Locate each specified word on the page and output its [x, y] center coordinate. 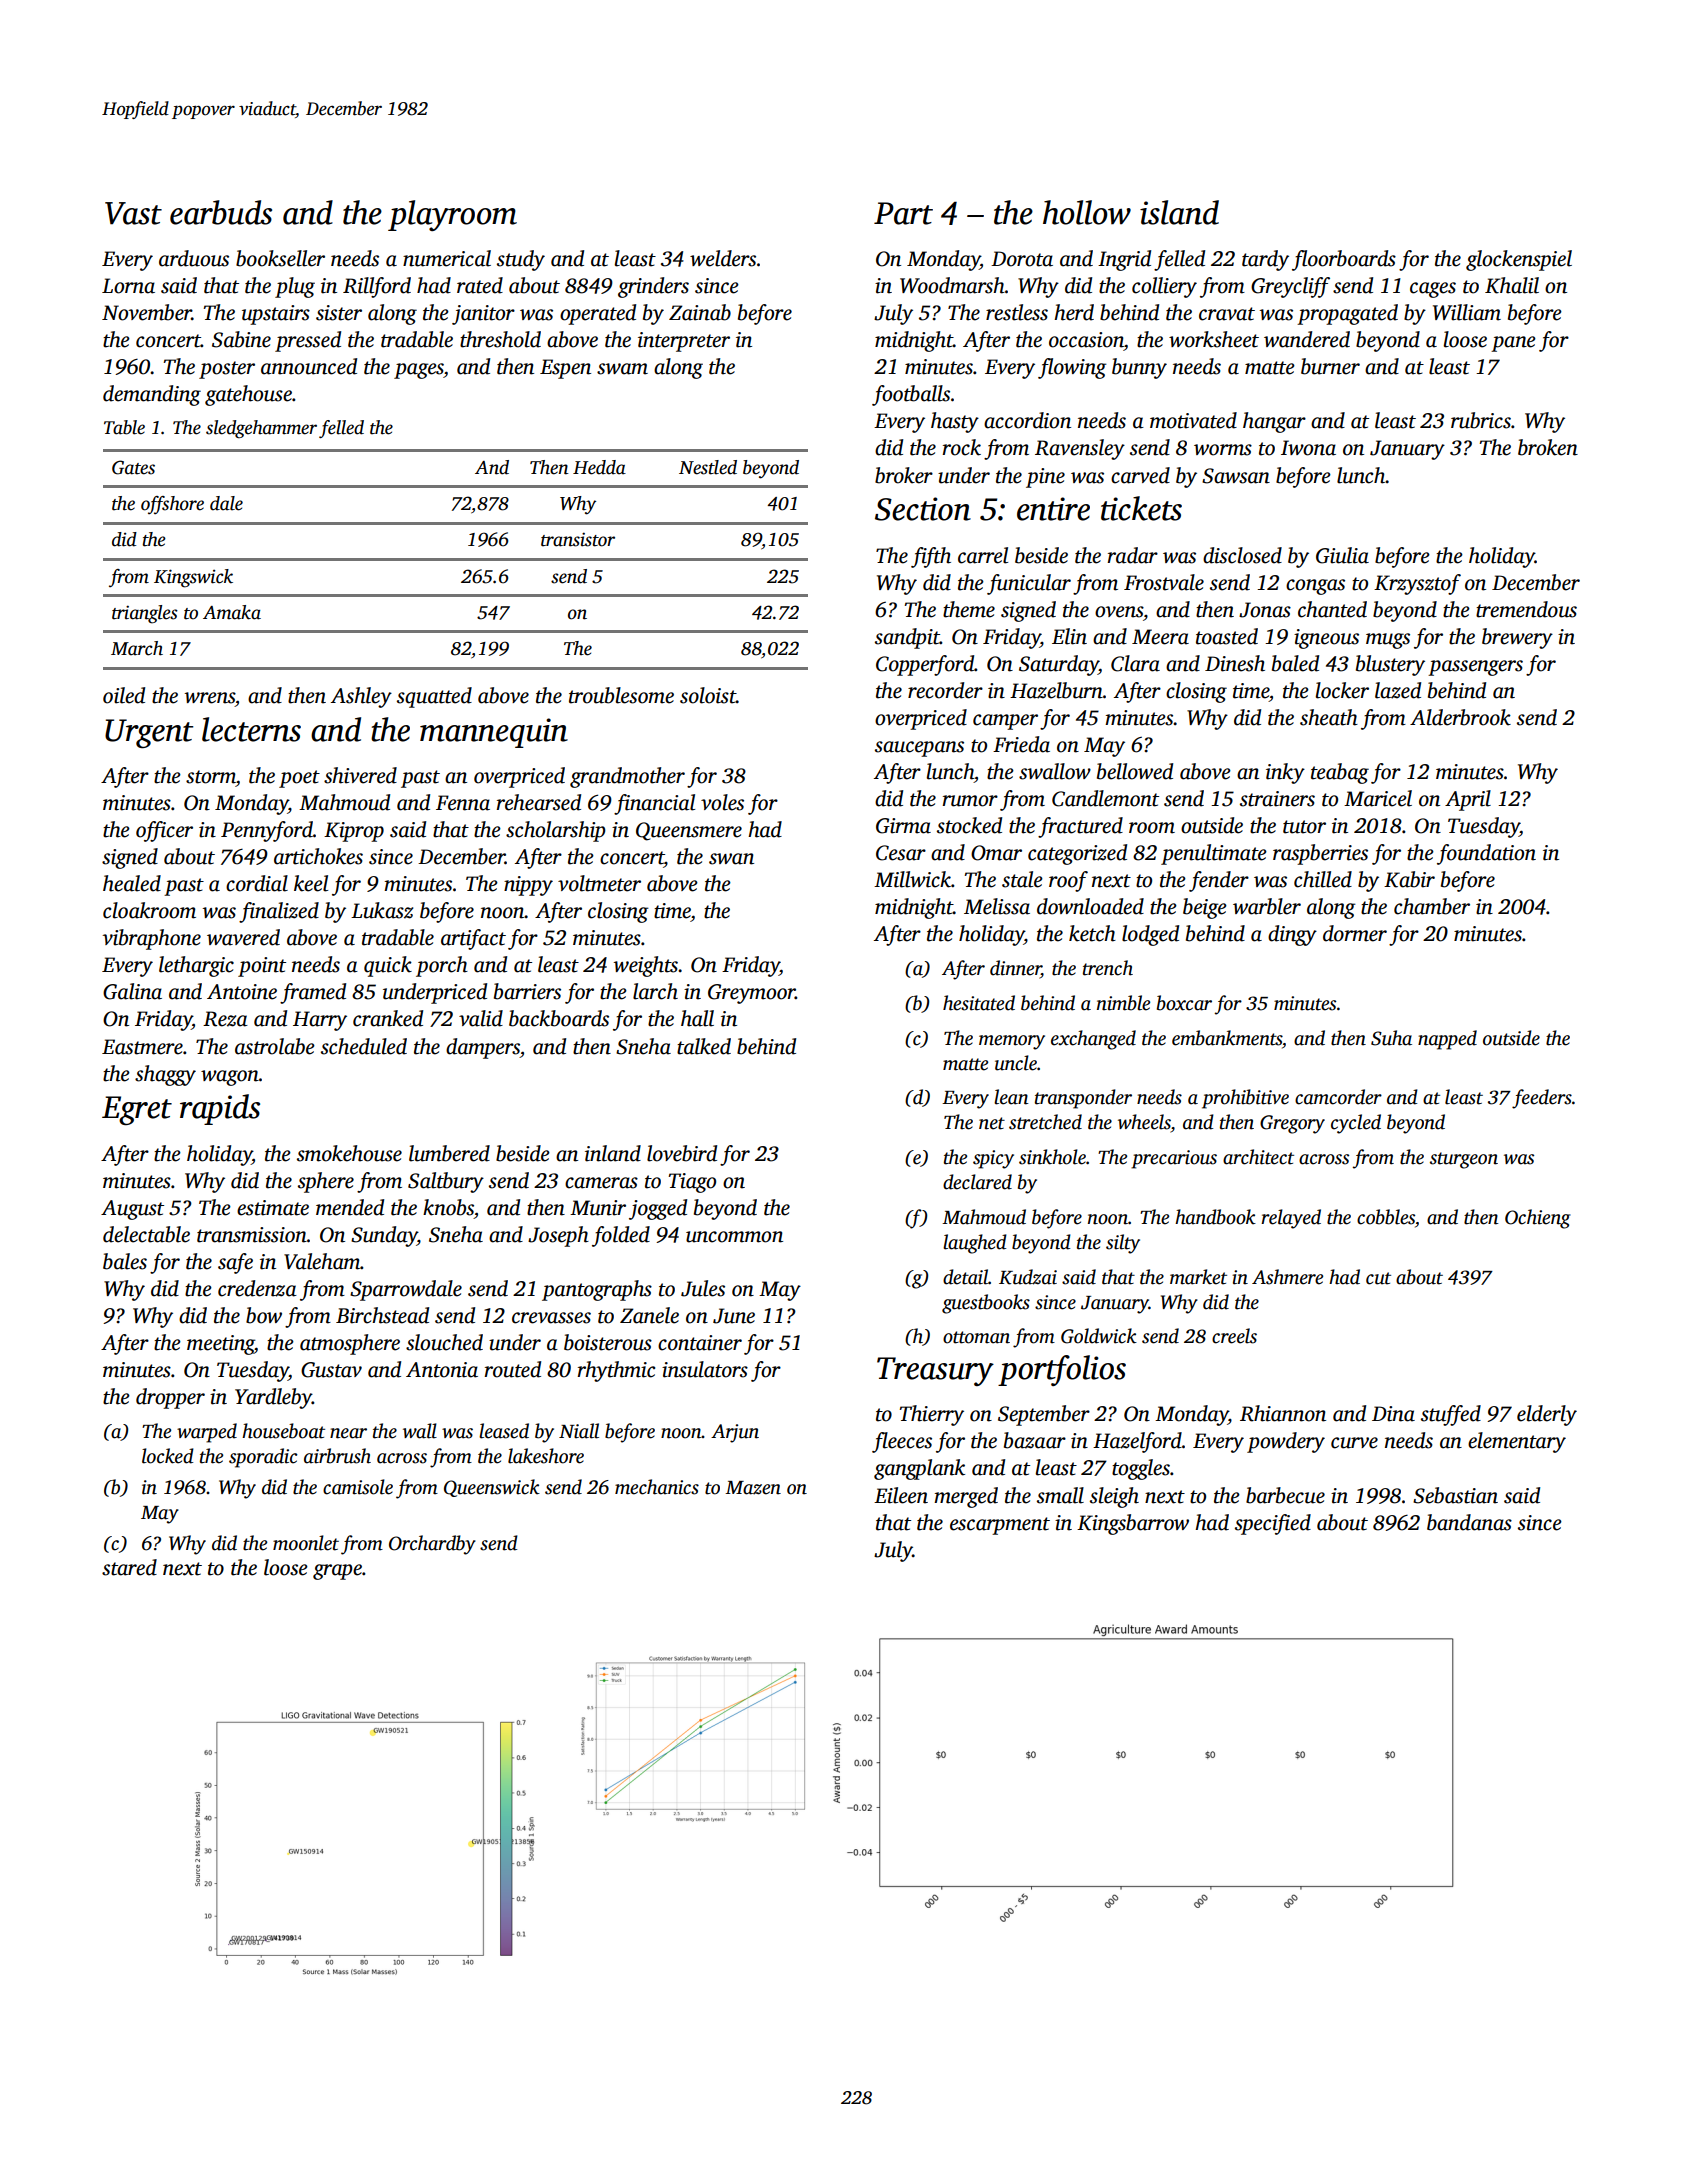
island [1179, 212]
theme [969, 609]
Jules [703, 1288]
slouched [444, 1342]
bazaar [1035, 1440]
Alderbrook [1460, 717]
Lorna [128, 286]
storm [211, 777]
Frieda [1021, 744]
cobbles [1386, 1217]
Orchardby [432, 1545]
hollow [1087, 212]
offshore [172, 505]
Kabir [1409, 879]
